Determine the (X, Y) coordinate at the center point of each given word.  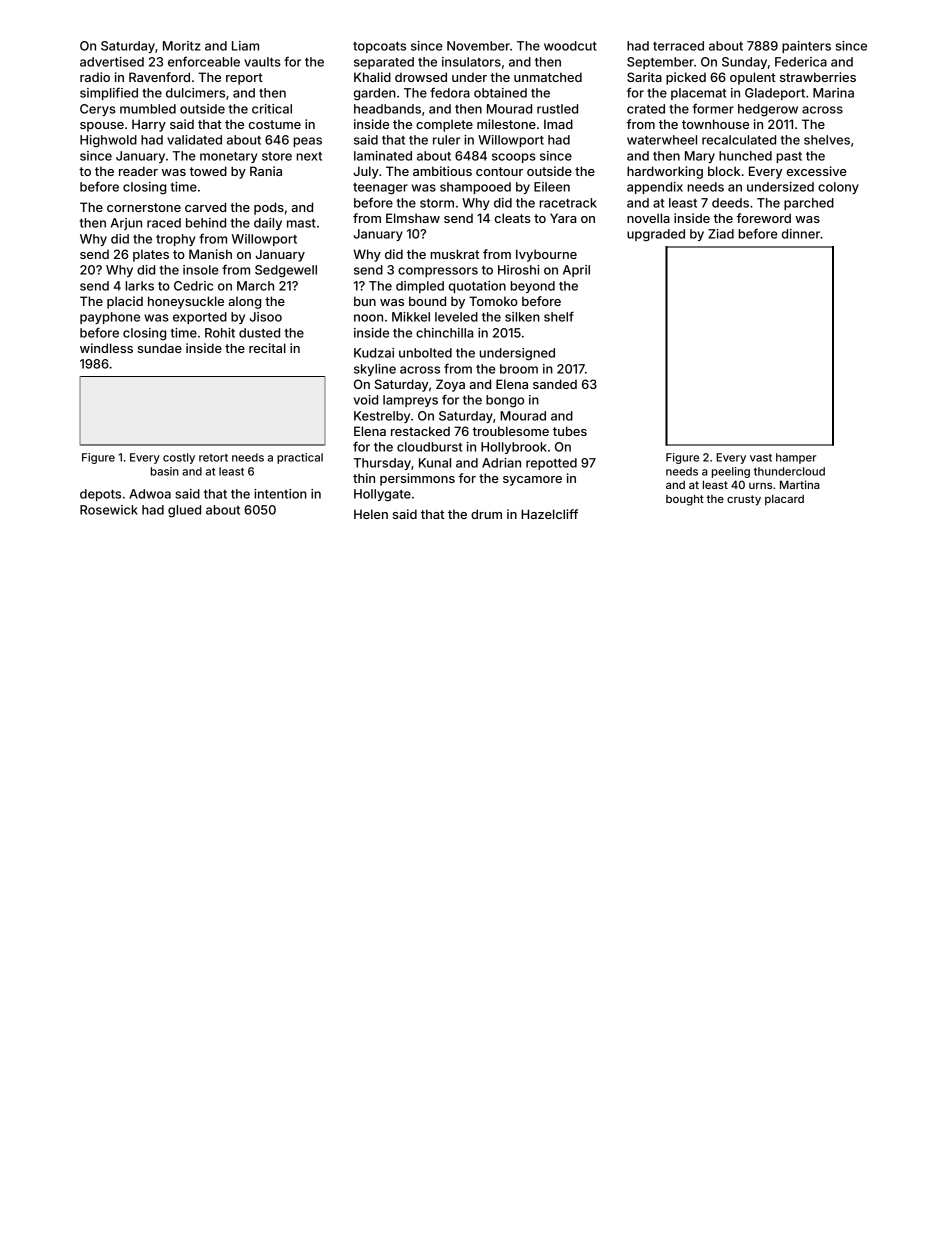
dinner (801, 234)
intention (280, 494)
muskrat (454, 254)
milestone (506, 124)
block (724, 171)
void (366, 400)
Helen (371, 514)
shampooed (475, 188)
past (789, 157)
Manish (210, 254)
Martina (800, 484)
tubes (570, 431)
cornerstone (144, 207)
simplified (109, 94)
